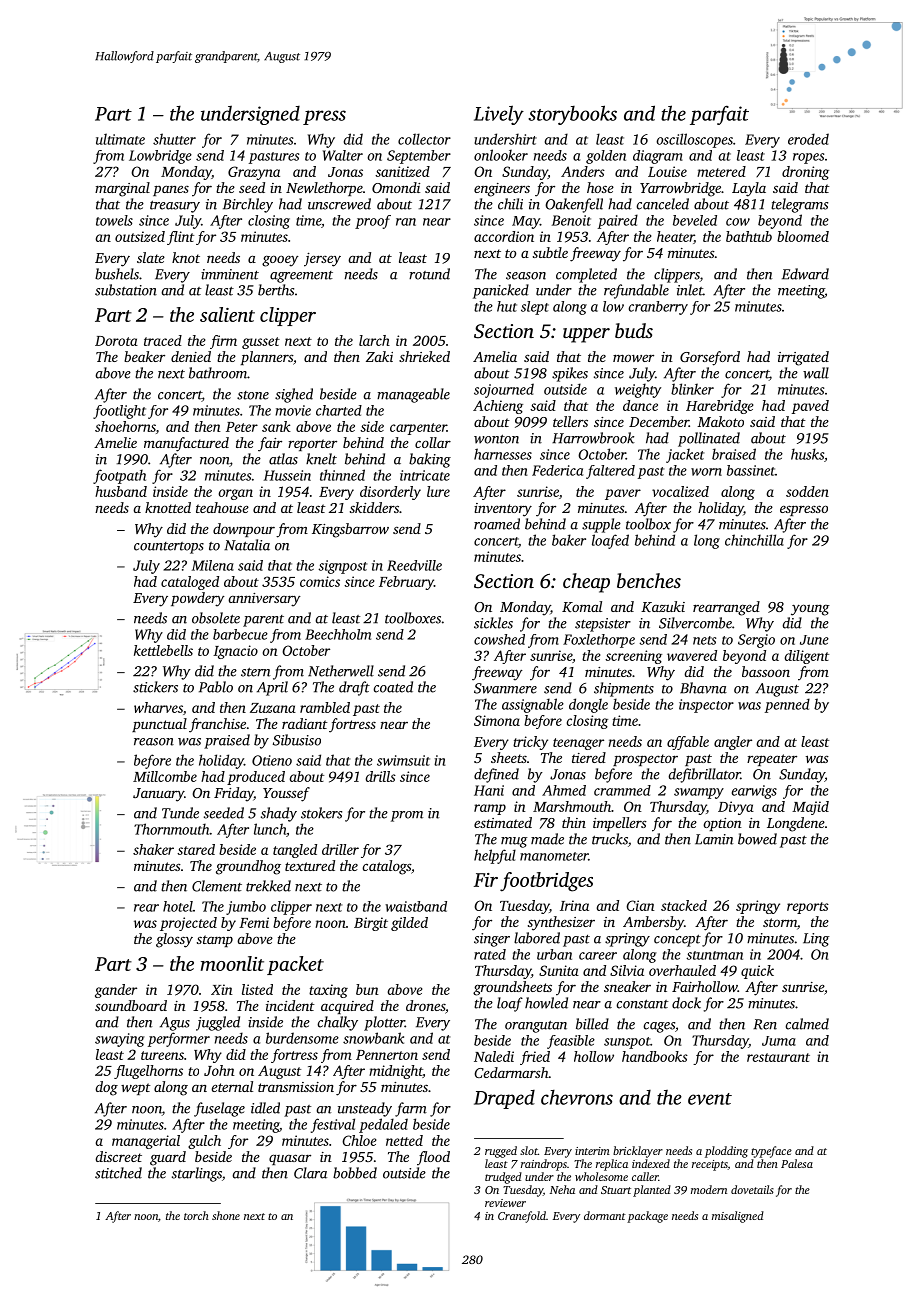 This page has width=924, height=1308. What do you see at coordinates (171, 190) in the page?
I see `panes` at bounding box center [171, 190].
